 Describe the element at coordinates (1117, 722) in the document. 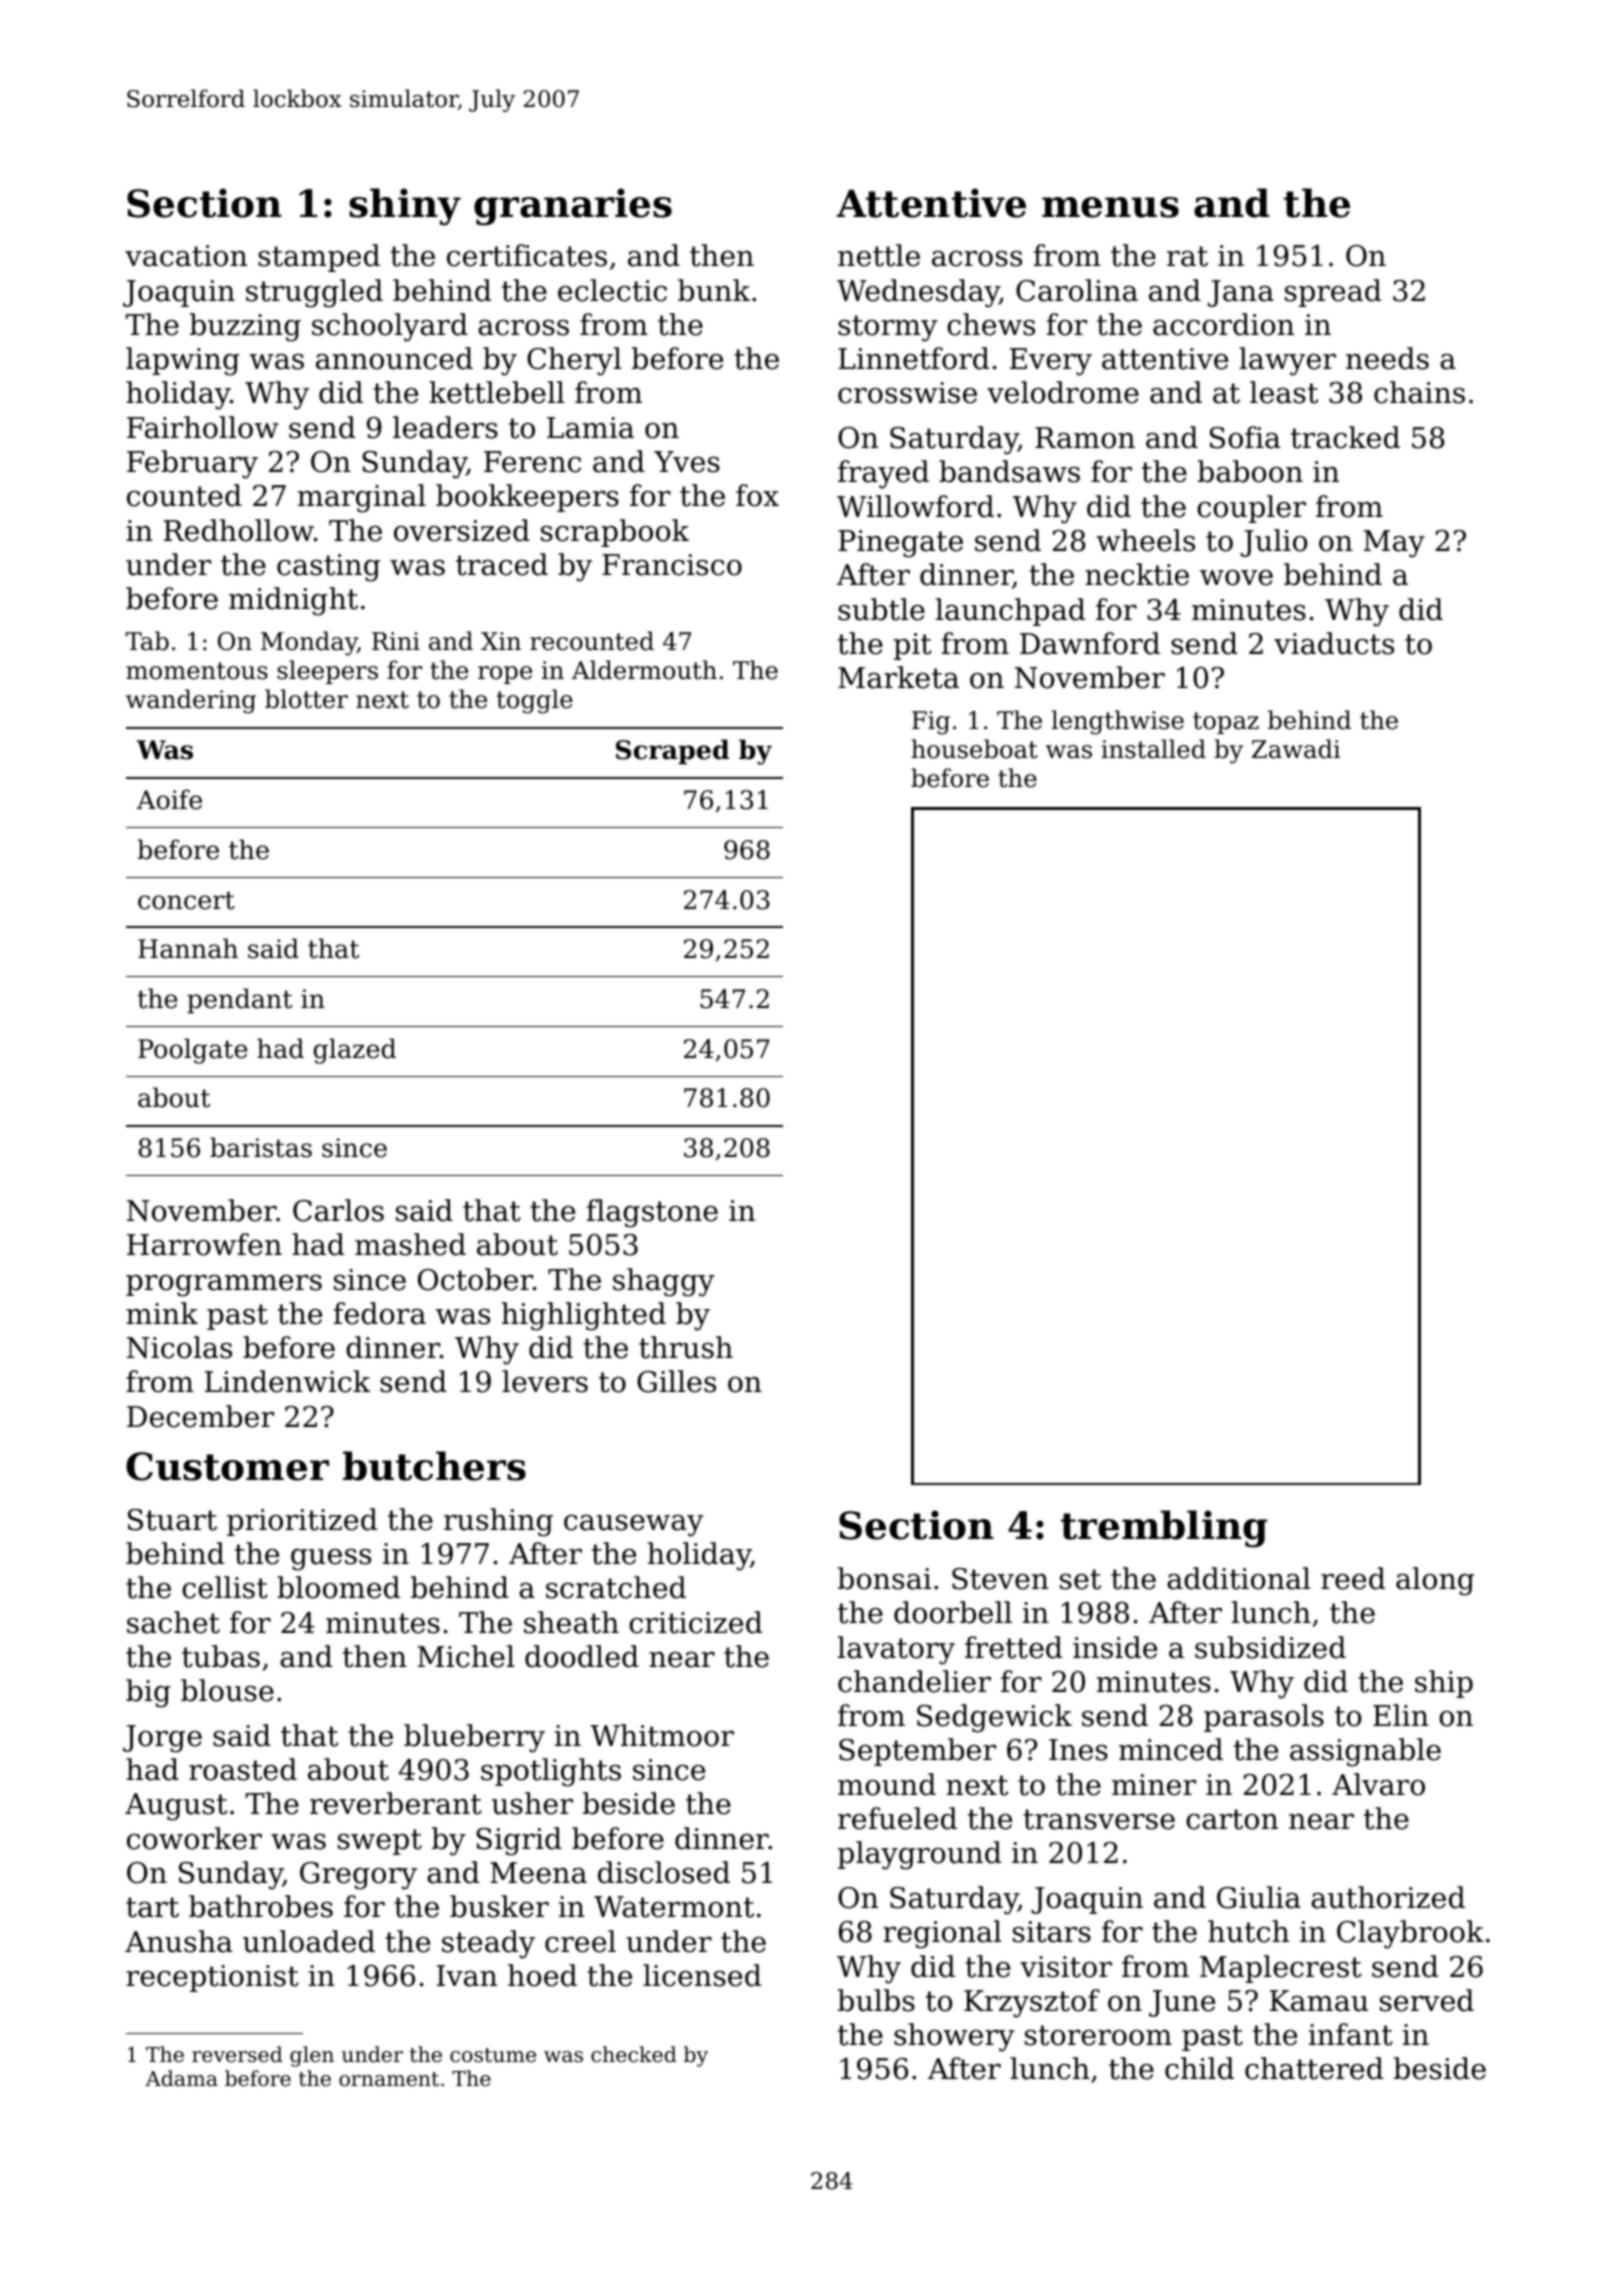

I see `lengthwise` at that location.
